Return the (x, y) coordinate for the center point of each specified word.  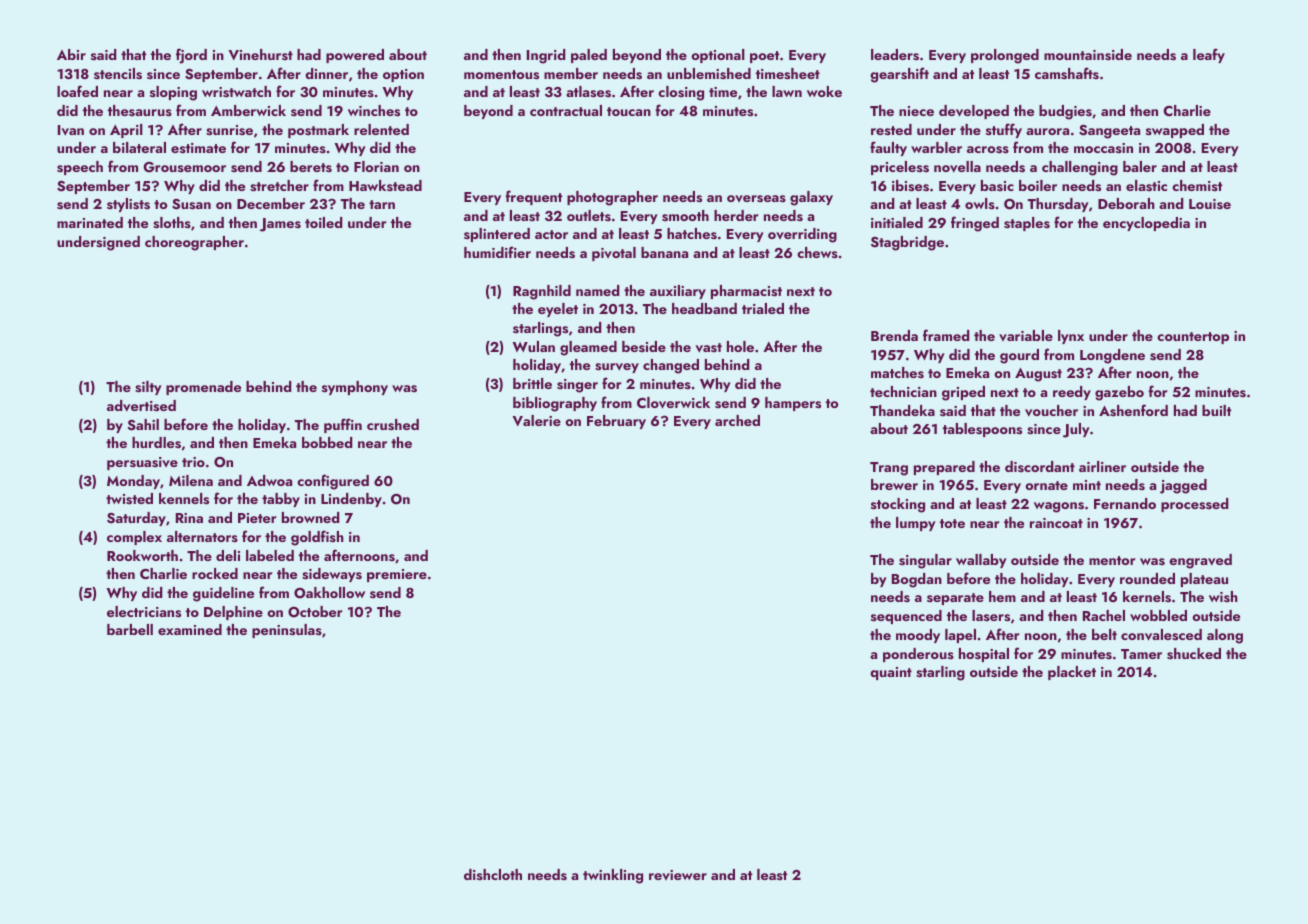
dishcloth (493, 874)
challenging (1080, 168)
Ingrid (546, 56)
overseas (756, 199)
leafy (1209, 55)
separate (955, 599)
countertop (1193, 338)
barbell (130, 629)
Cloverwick (673, 403)
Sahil (143, 425)
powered (355, 56)
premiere (397, 575)
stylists (128, 205)
